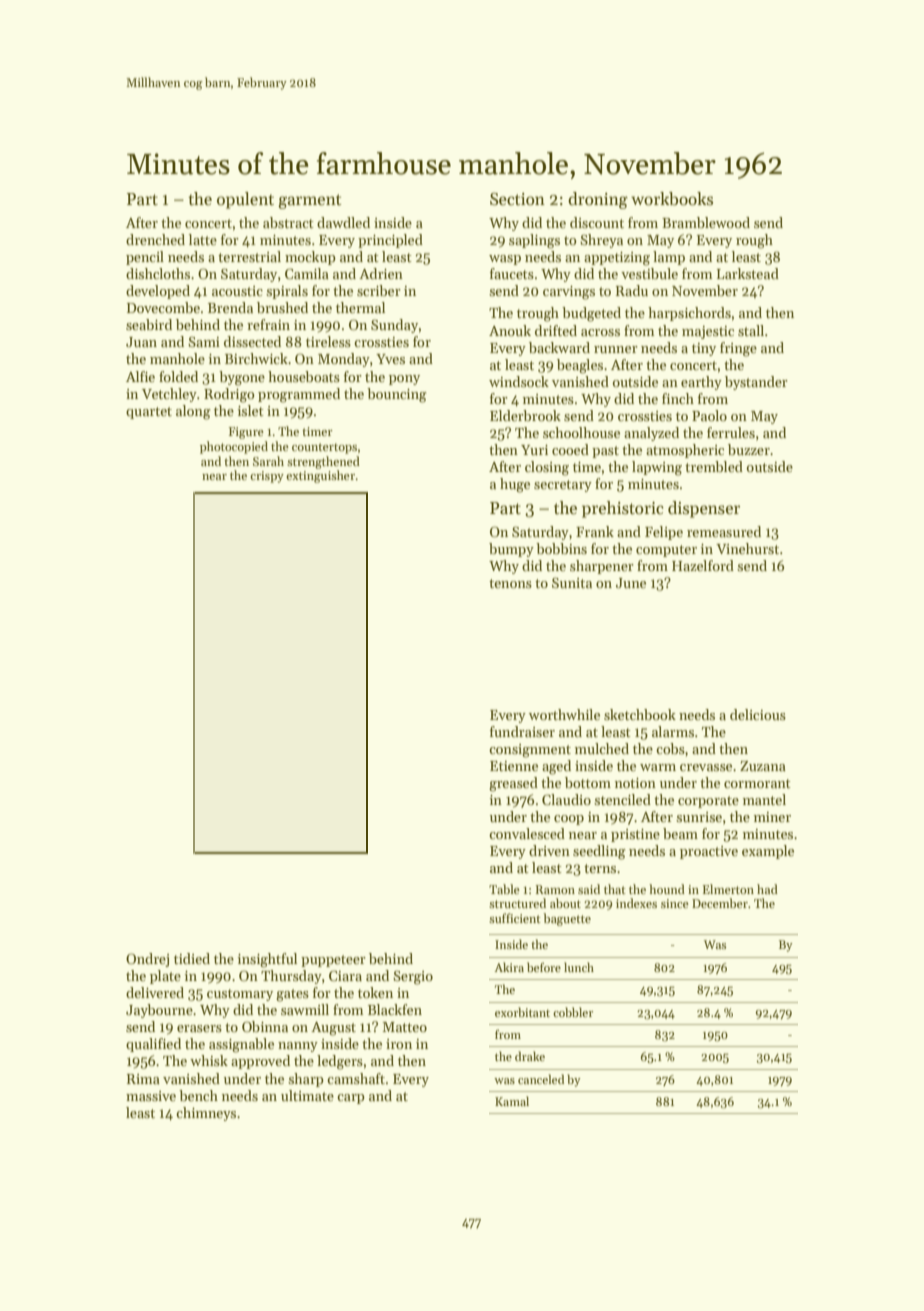  What do you see at coordinates (572, 582) in the screenshot?
I see `Sunita` at bounding box center [572, 582].
